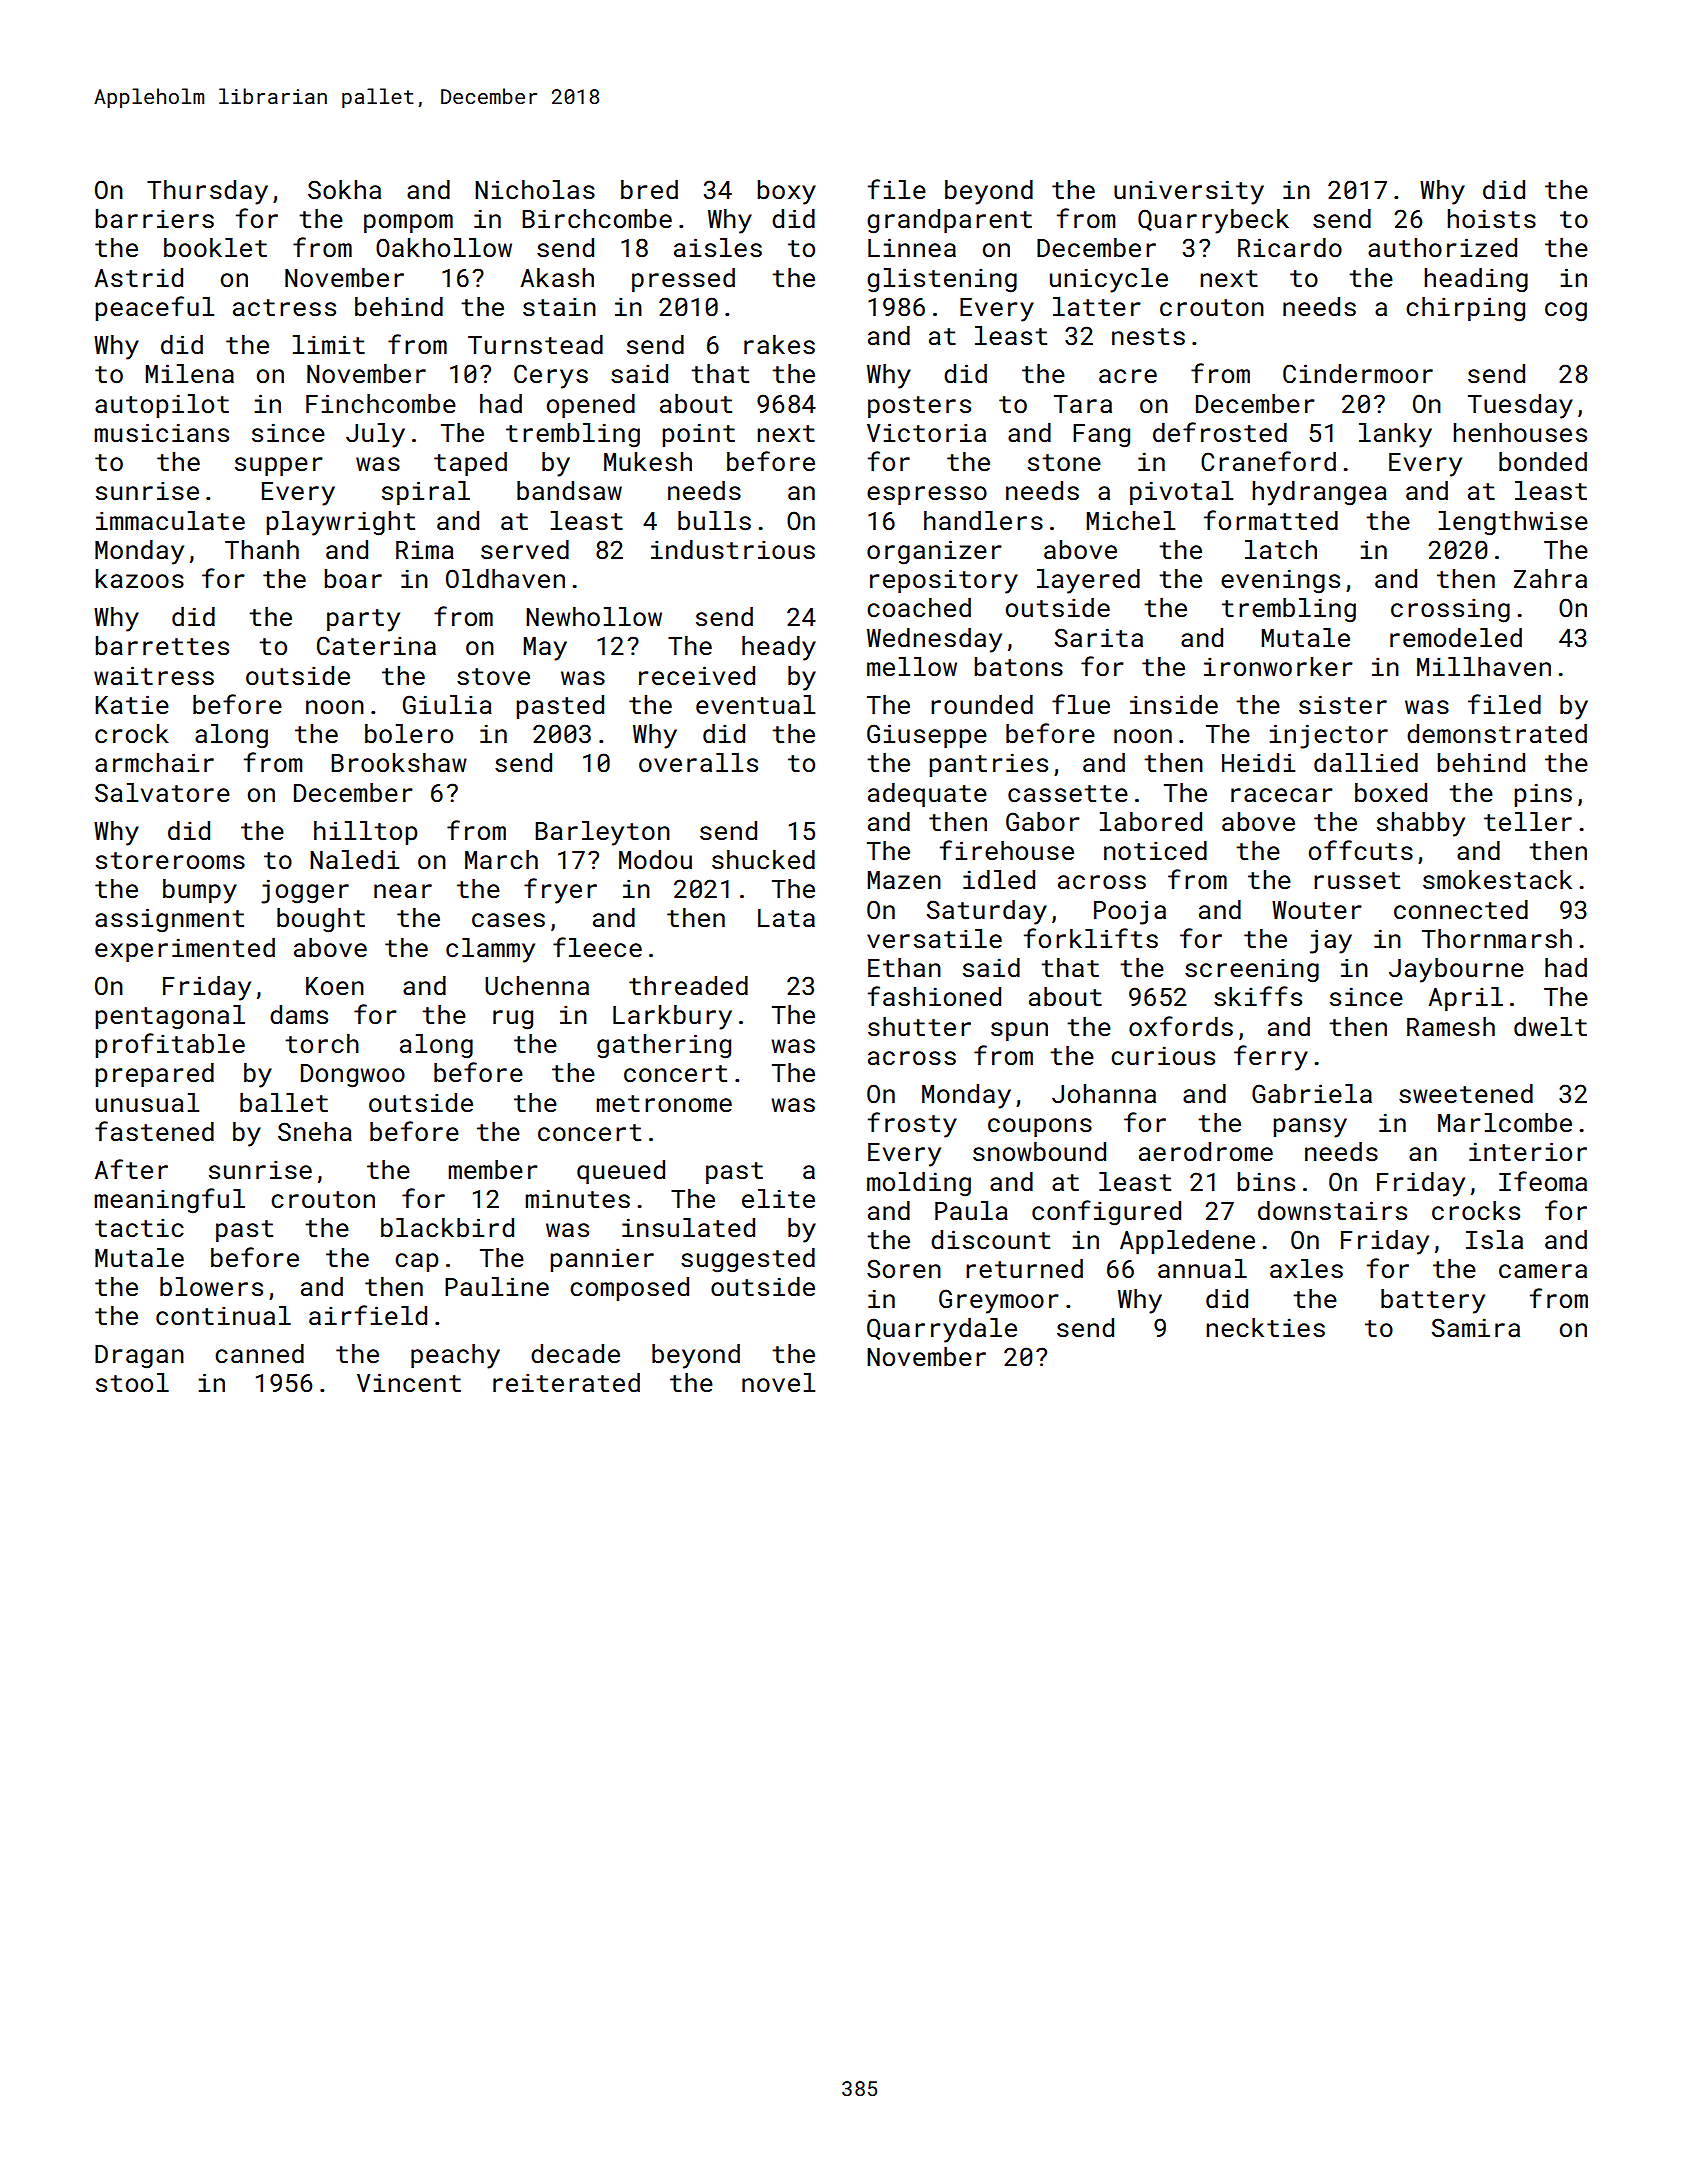 The image size is (1683, 2178). What do you see at coordinates (132, 1383) in the screenshot?
I see `stool` at bounding box center [132, 1383].
